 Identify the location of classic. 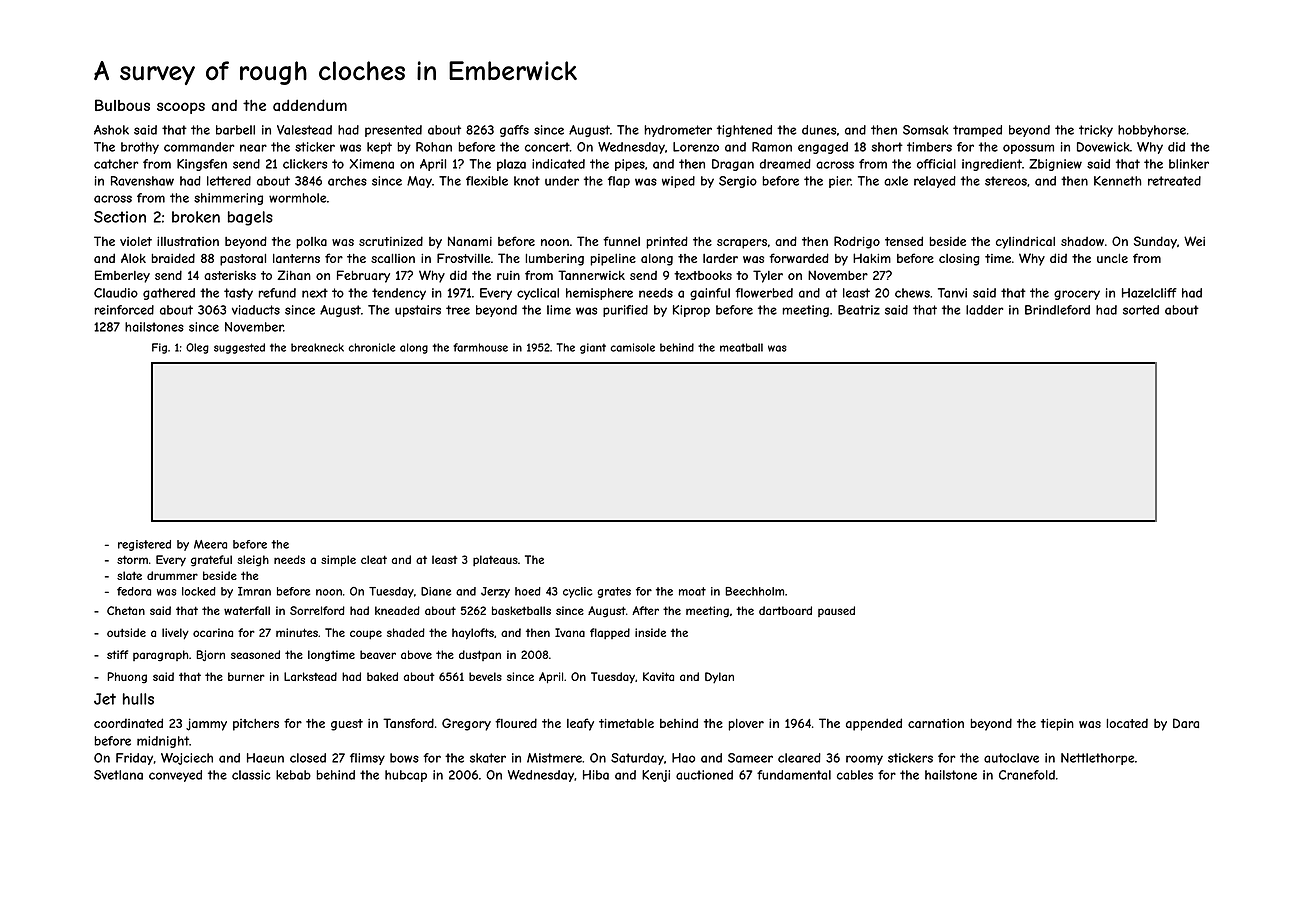
(251, 775).
